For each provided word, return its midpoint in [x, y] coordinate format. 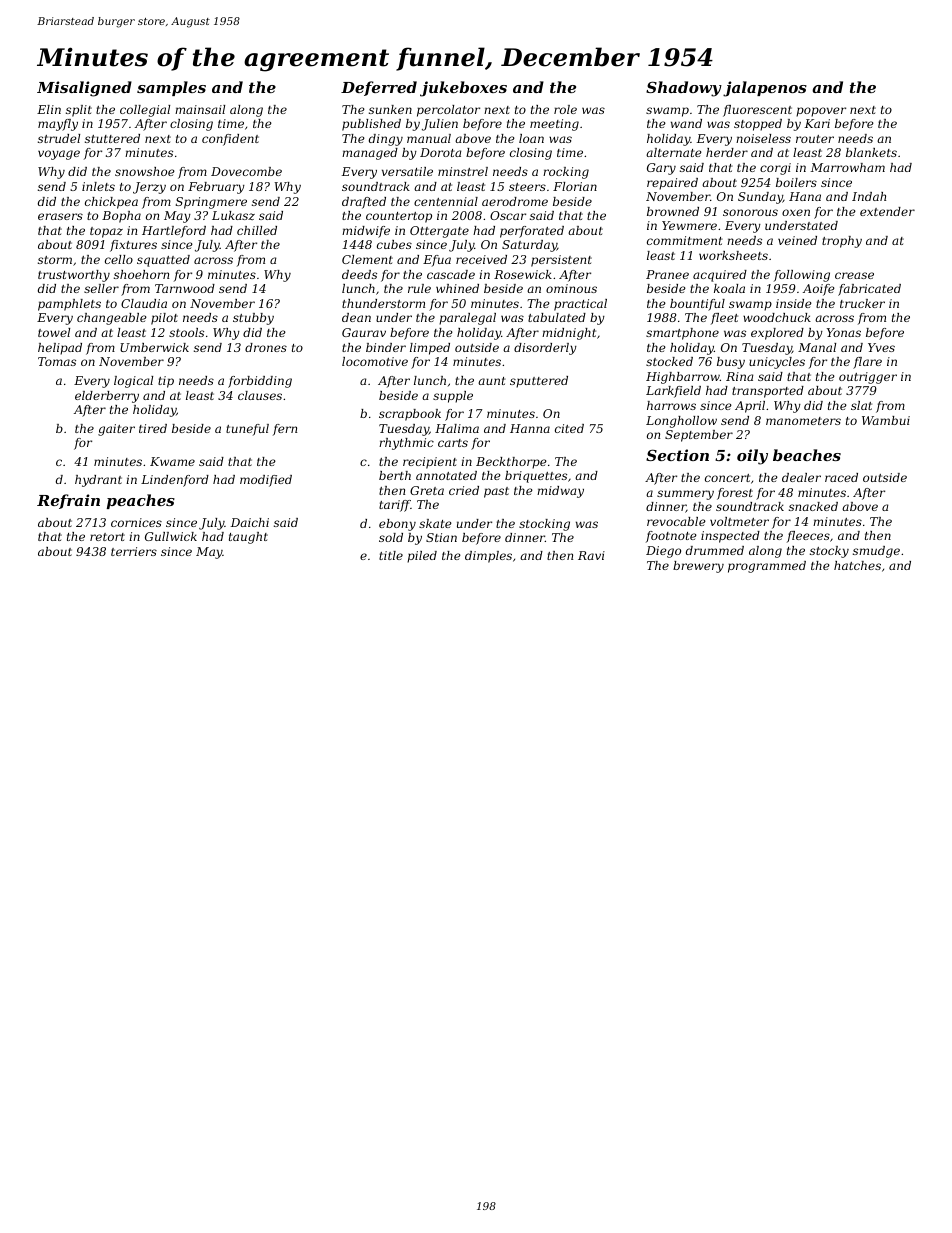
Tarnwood [185, 288]
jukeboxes [463, 89]
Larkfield [673, 392]
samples [171, 88]
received [481, 259]
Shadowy [684, 89]
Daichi [250, 522]
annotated [446, 475]
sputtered [539, 382]
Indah [869, 196]
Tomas [57, 361]
